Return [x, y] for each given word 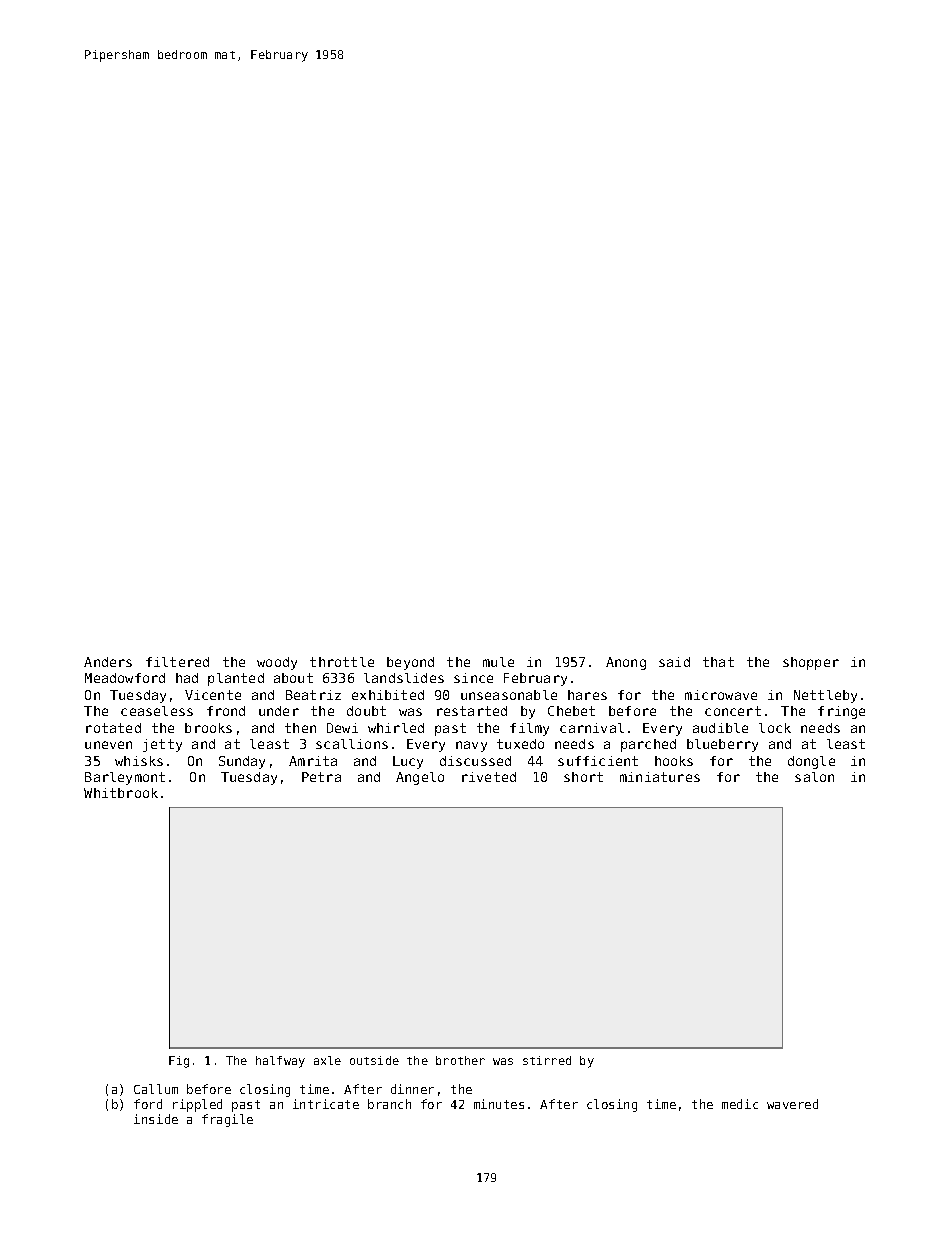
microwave [721, 695]
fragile [227, 1120]
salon [814, 777]
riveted [489, 777]
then [300, 728]
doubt [366, 711]
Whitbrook [121, 793]
